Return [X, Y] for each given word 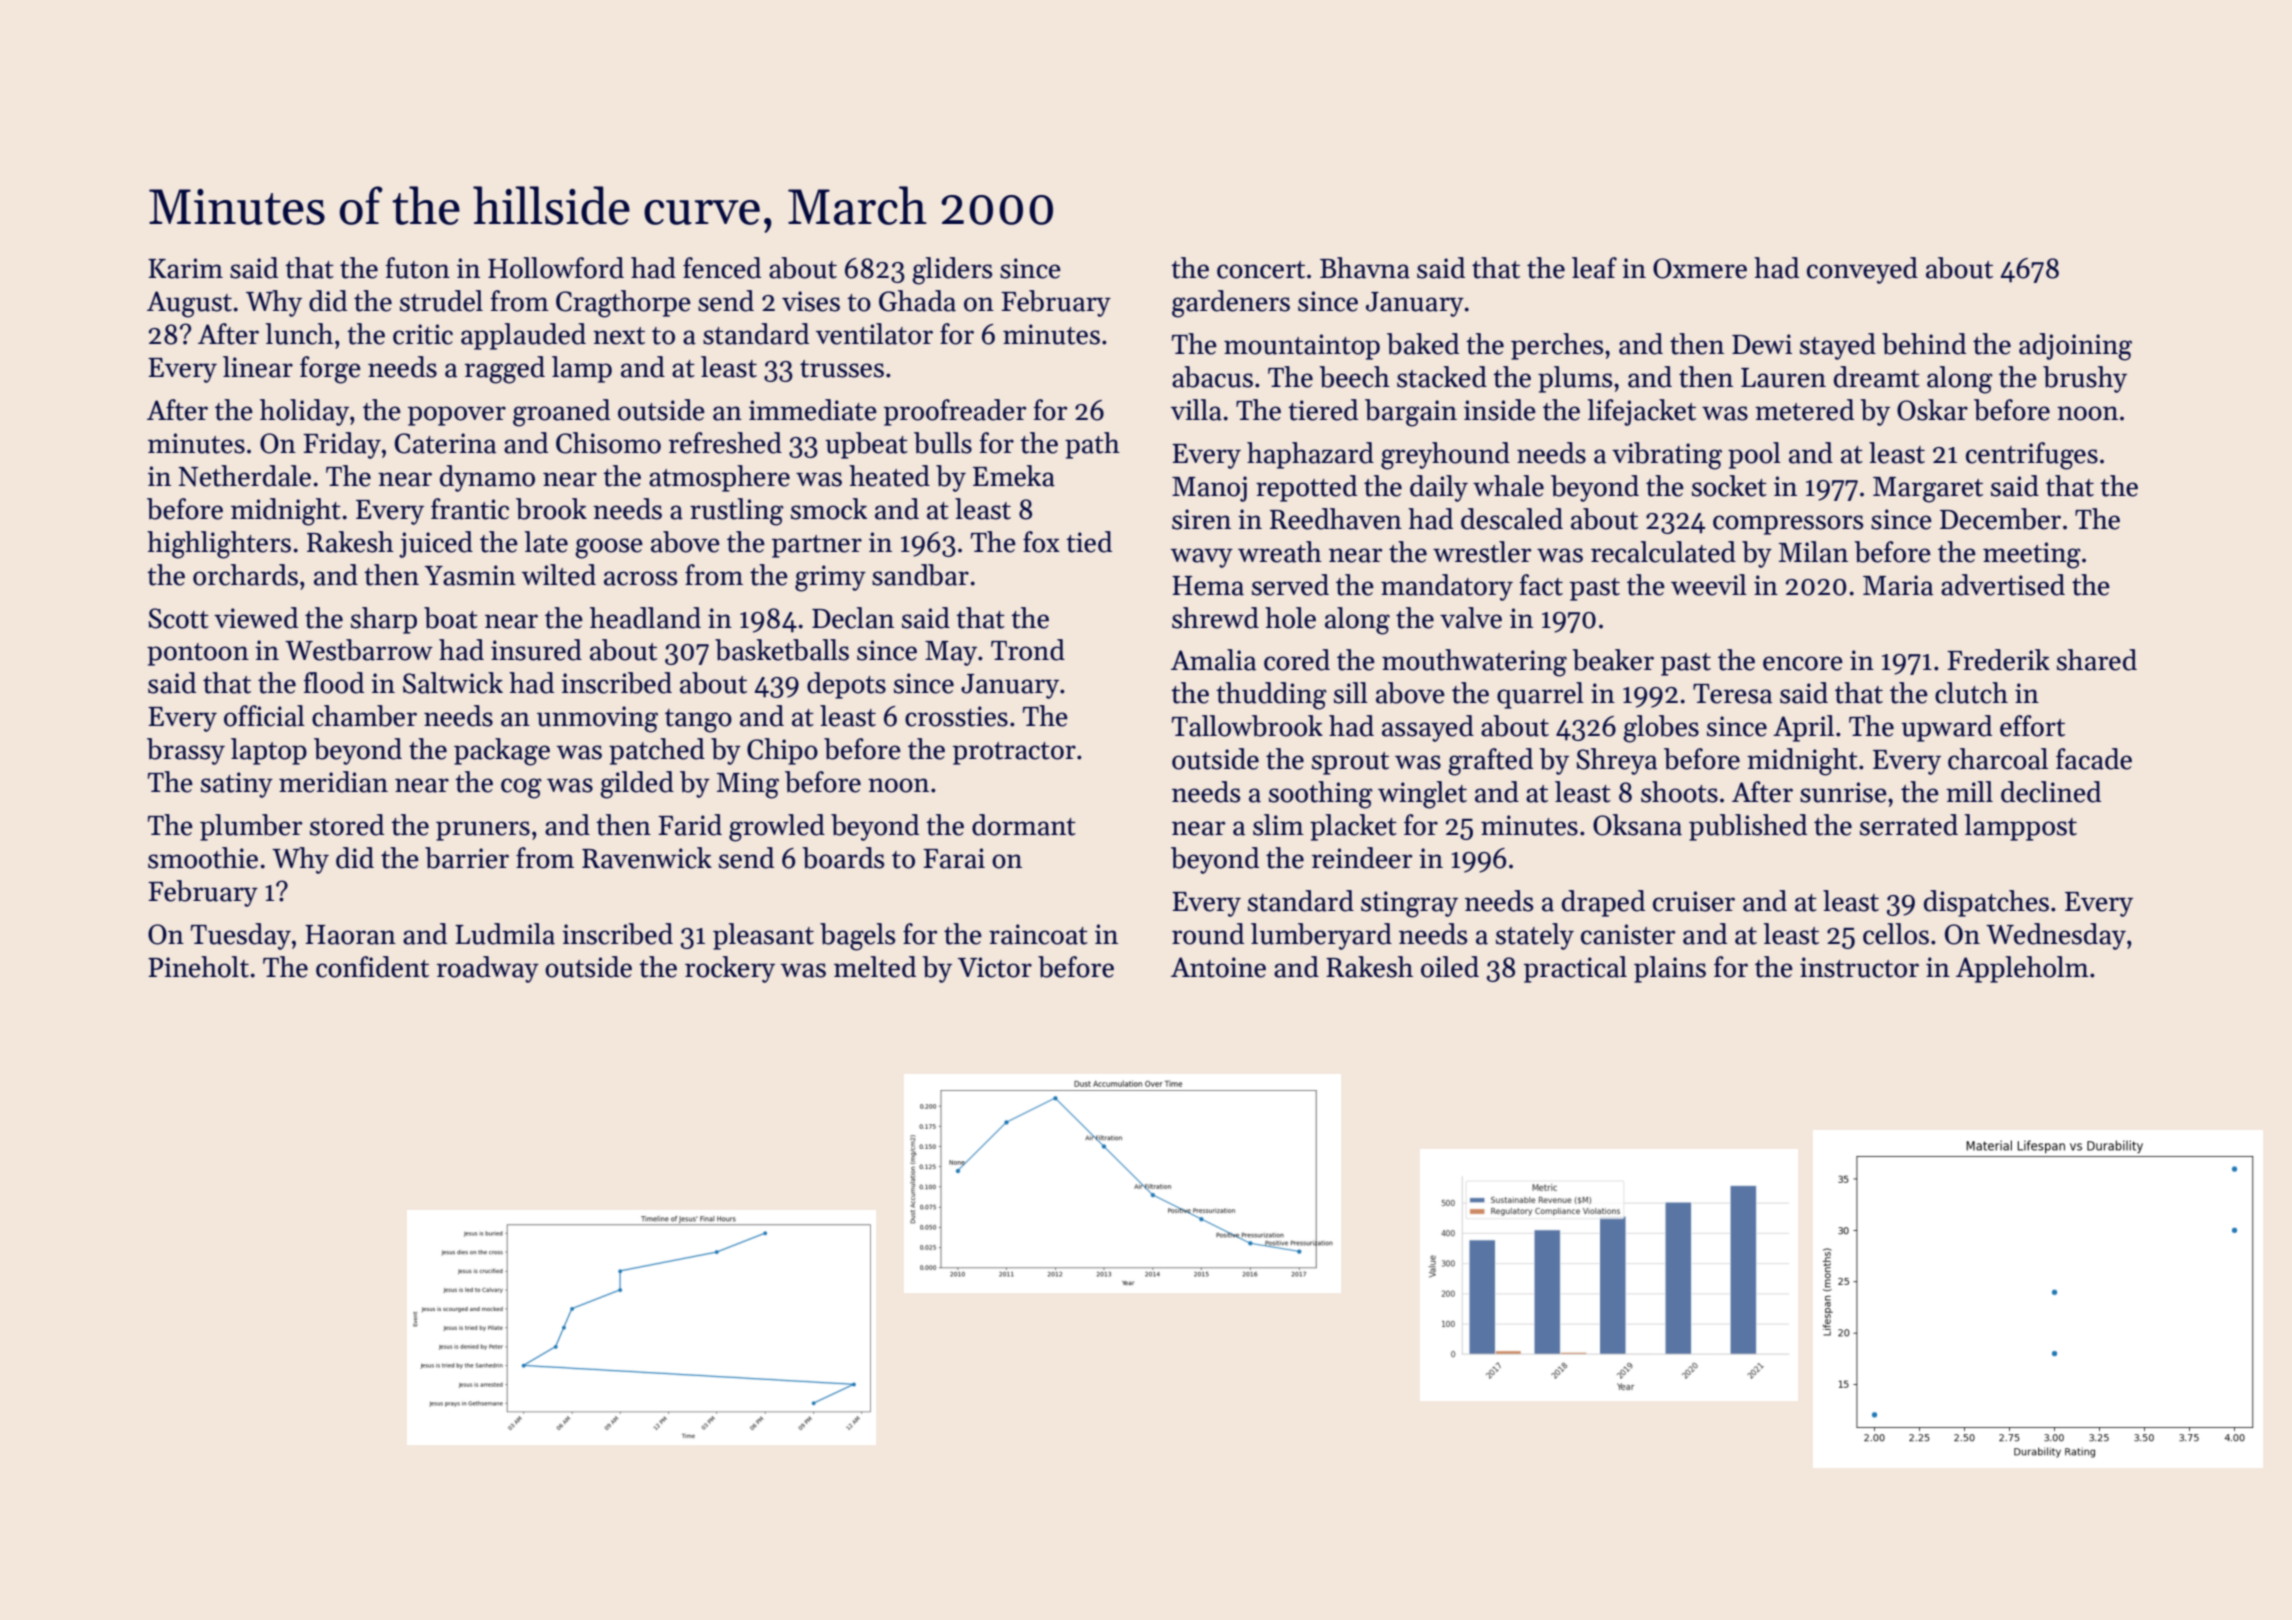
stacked [1442, 377]
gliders [952, 271]
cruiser [1694, 901]
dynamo [487, 478]
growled [777, 828]
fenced [722, 268]
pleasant [763, 936]
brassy [186, 751]
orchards [245, 575]
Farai [954, 858]
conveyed [1862, 270]
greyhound [1445, 456]
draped [1603, 903]
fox [1041, 542]
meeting [2032, 555]
